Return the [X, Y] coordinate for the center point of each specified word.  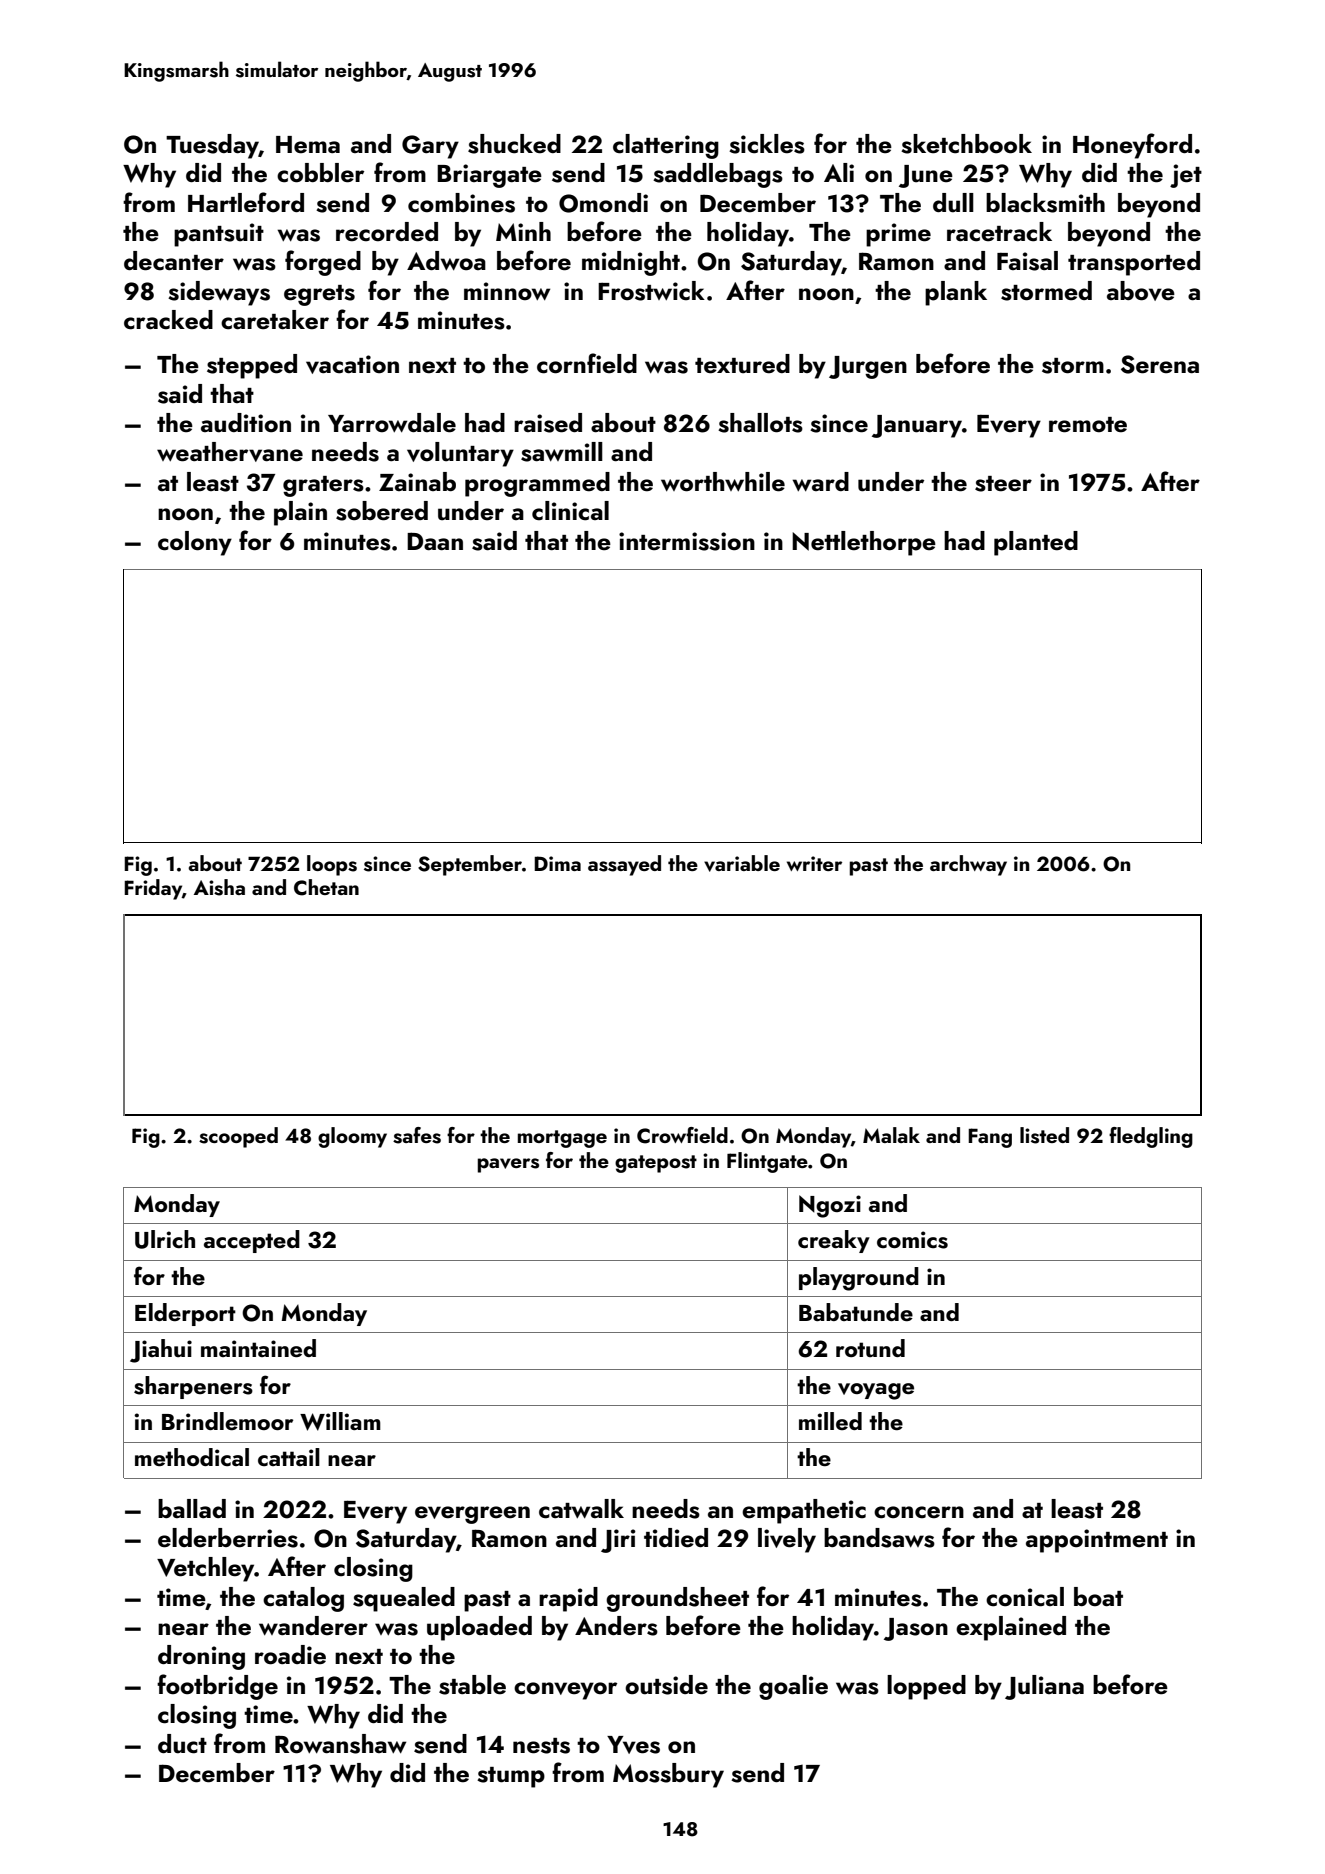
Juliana [1044, 1687]
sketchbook [966, 144]
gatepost [656, 1164]
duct [182, 1744]
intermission [687, 541]
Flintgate [767, 1162]
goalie [793, 1687]
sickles [767, 144]
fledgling [1151, 1137]
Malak [891, 1135]
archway [968, 865]
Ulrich [165, 1239]
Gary [430, 147]
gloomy [352, 1137]
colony [195, 543]
